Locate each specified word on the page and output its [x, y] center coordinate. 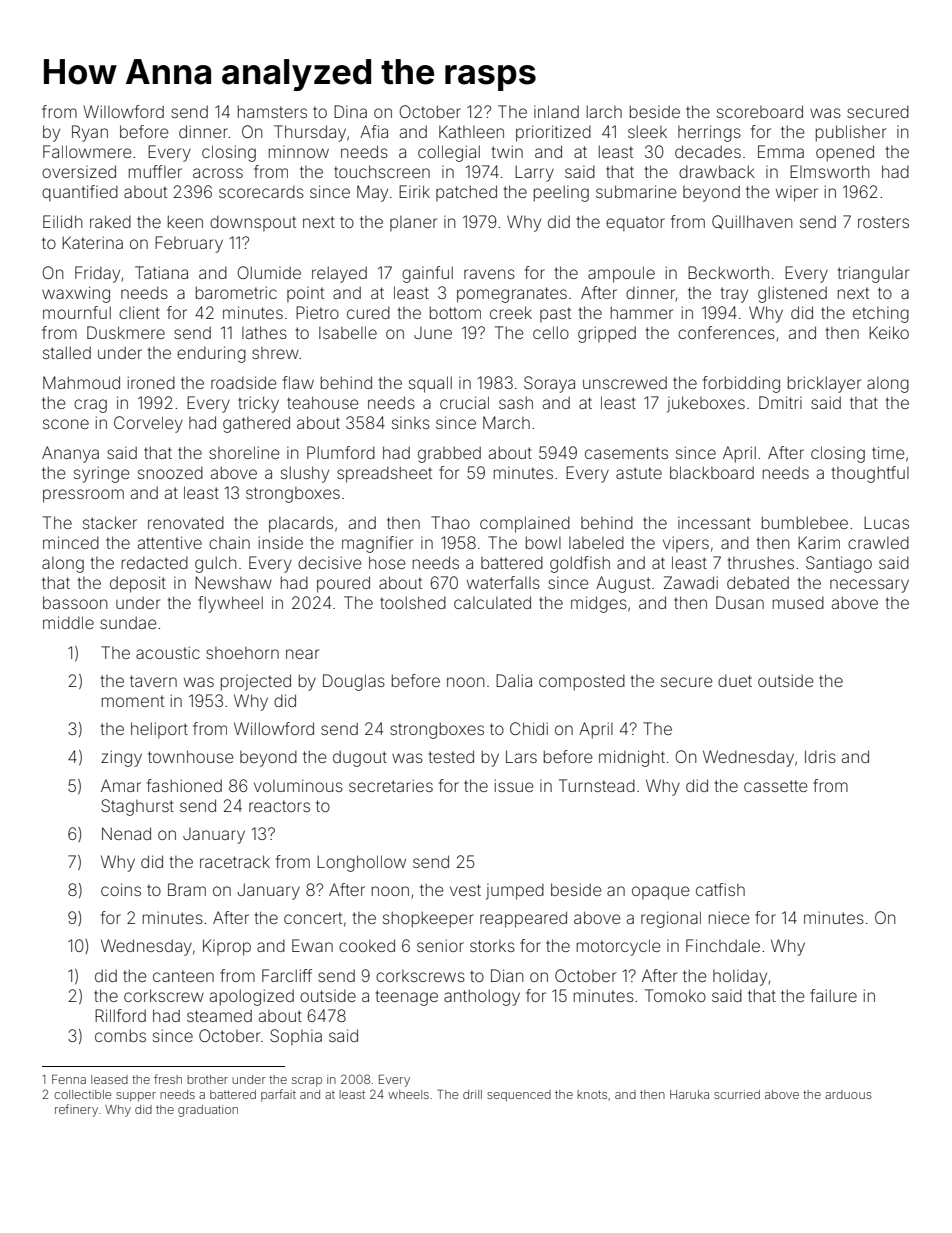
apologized [252, 997]
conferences [726, 332]
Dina [350, 111]
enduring [211, 354]
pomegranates [512, 295]
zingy [121, 758]
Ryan [90, 133]
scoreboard [760, 111]
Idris [820, 756]
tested [451, 756]
